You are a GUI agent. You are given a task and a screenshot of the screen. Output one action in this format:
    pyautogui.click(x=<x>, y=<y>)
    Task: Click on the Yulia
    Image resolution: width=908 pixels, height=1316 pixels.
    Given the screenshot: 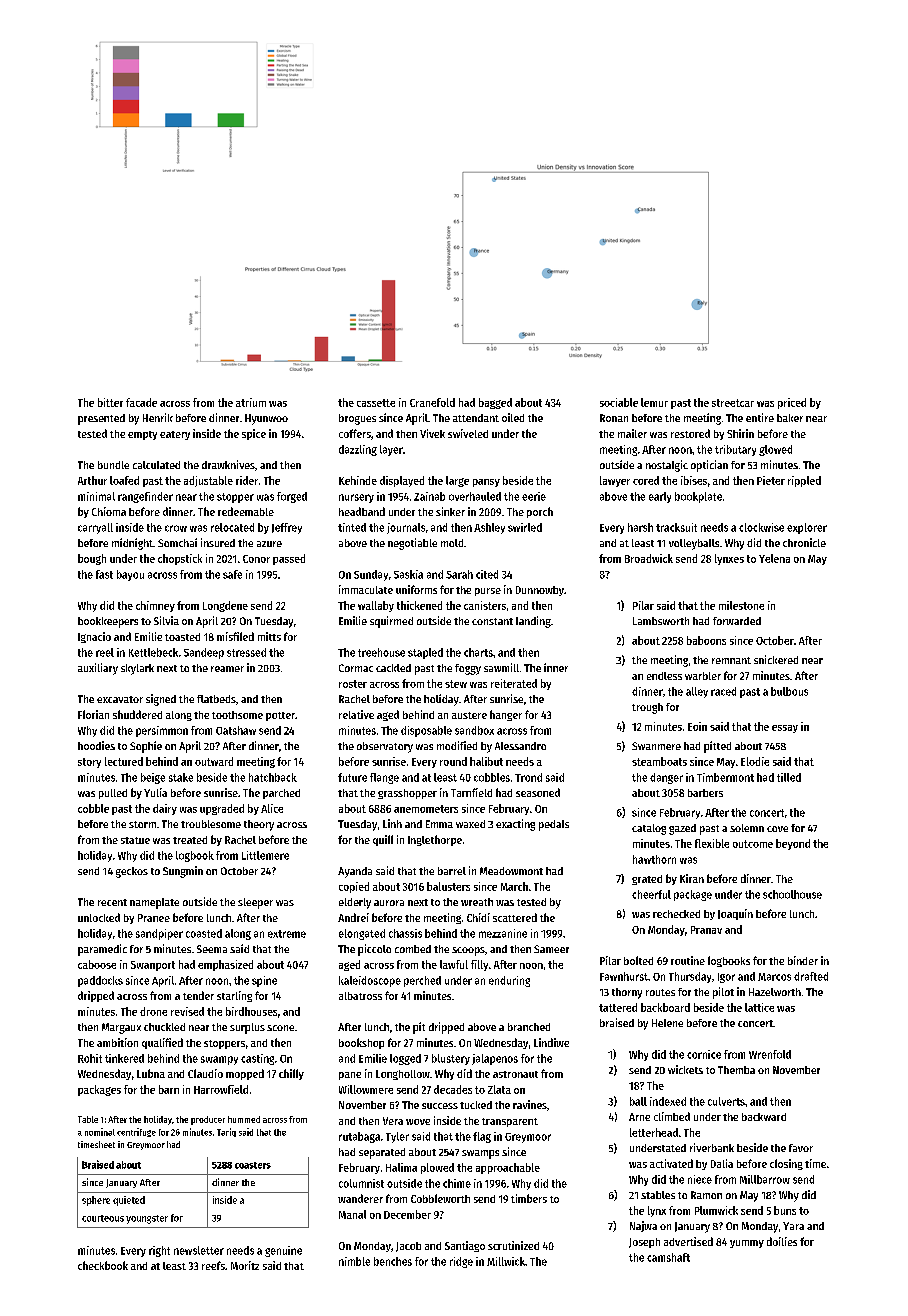 What is the action you would take?
    pyautogui.click(x=155, y=792)
